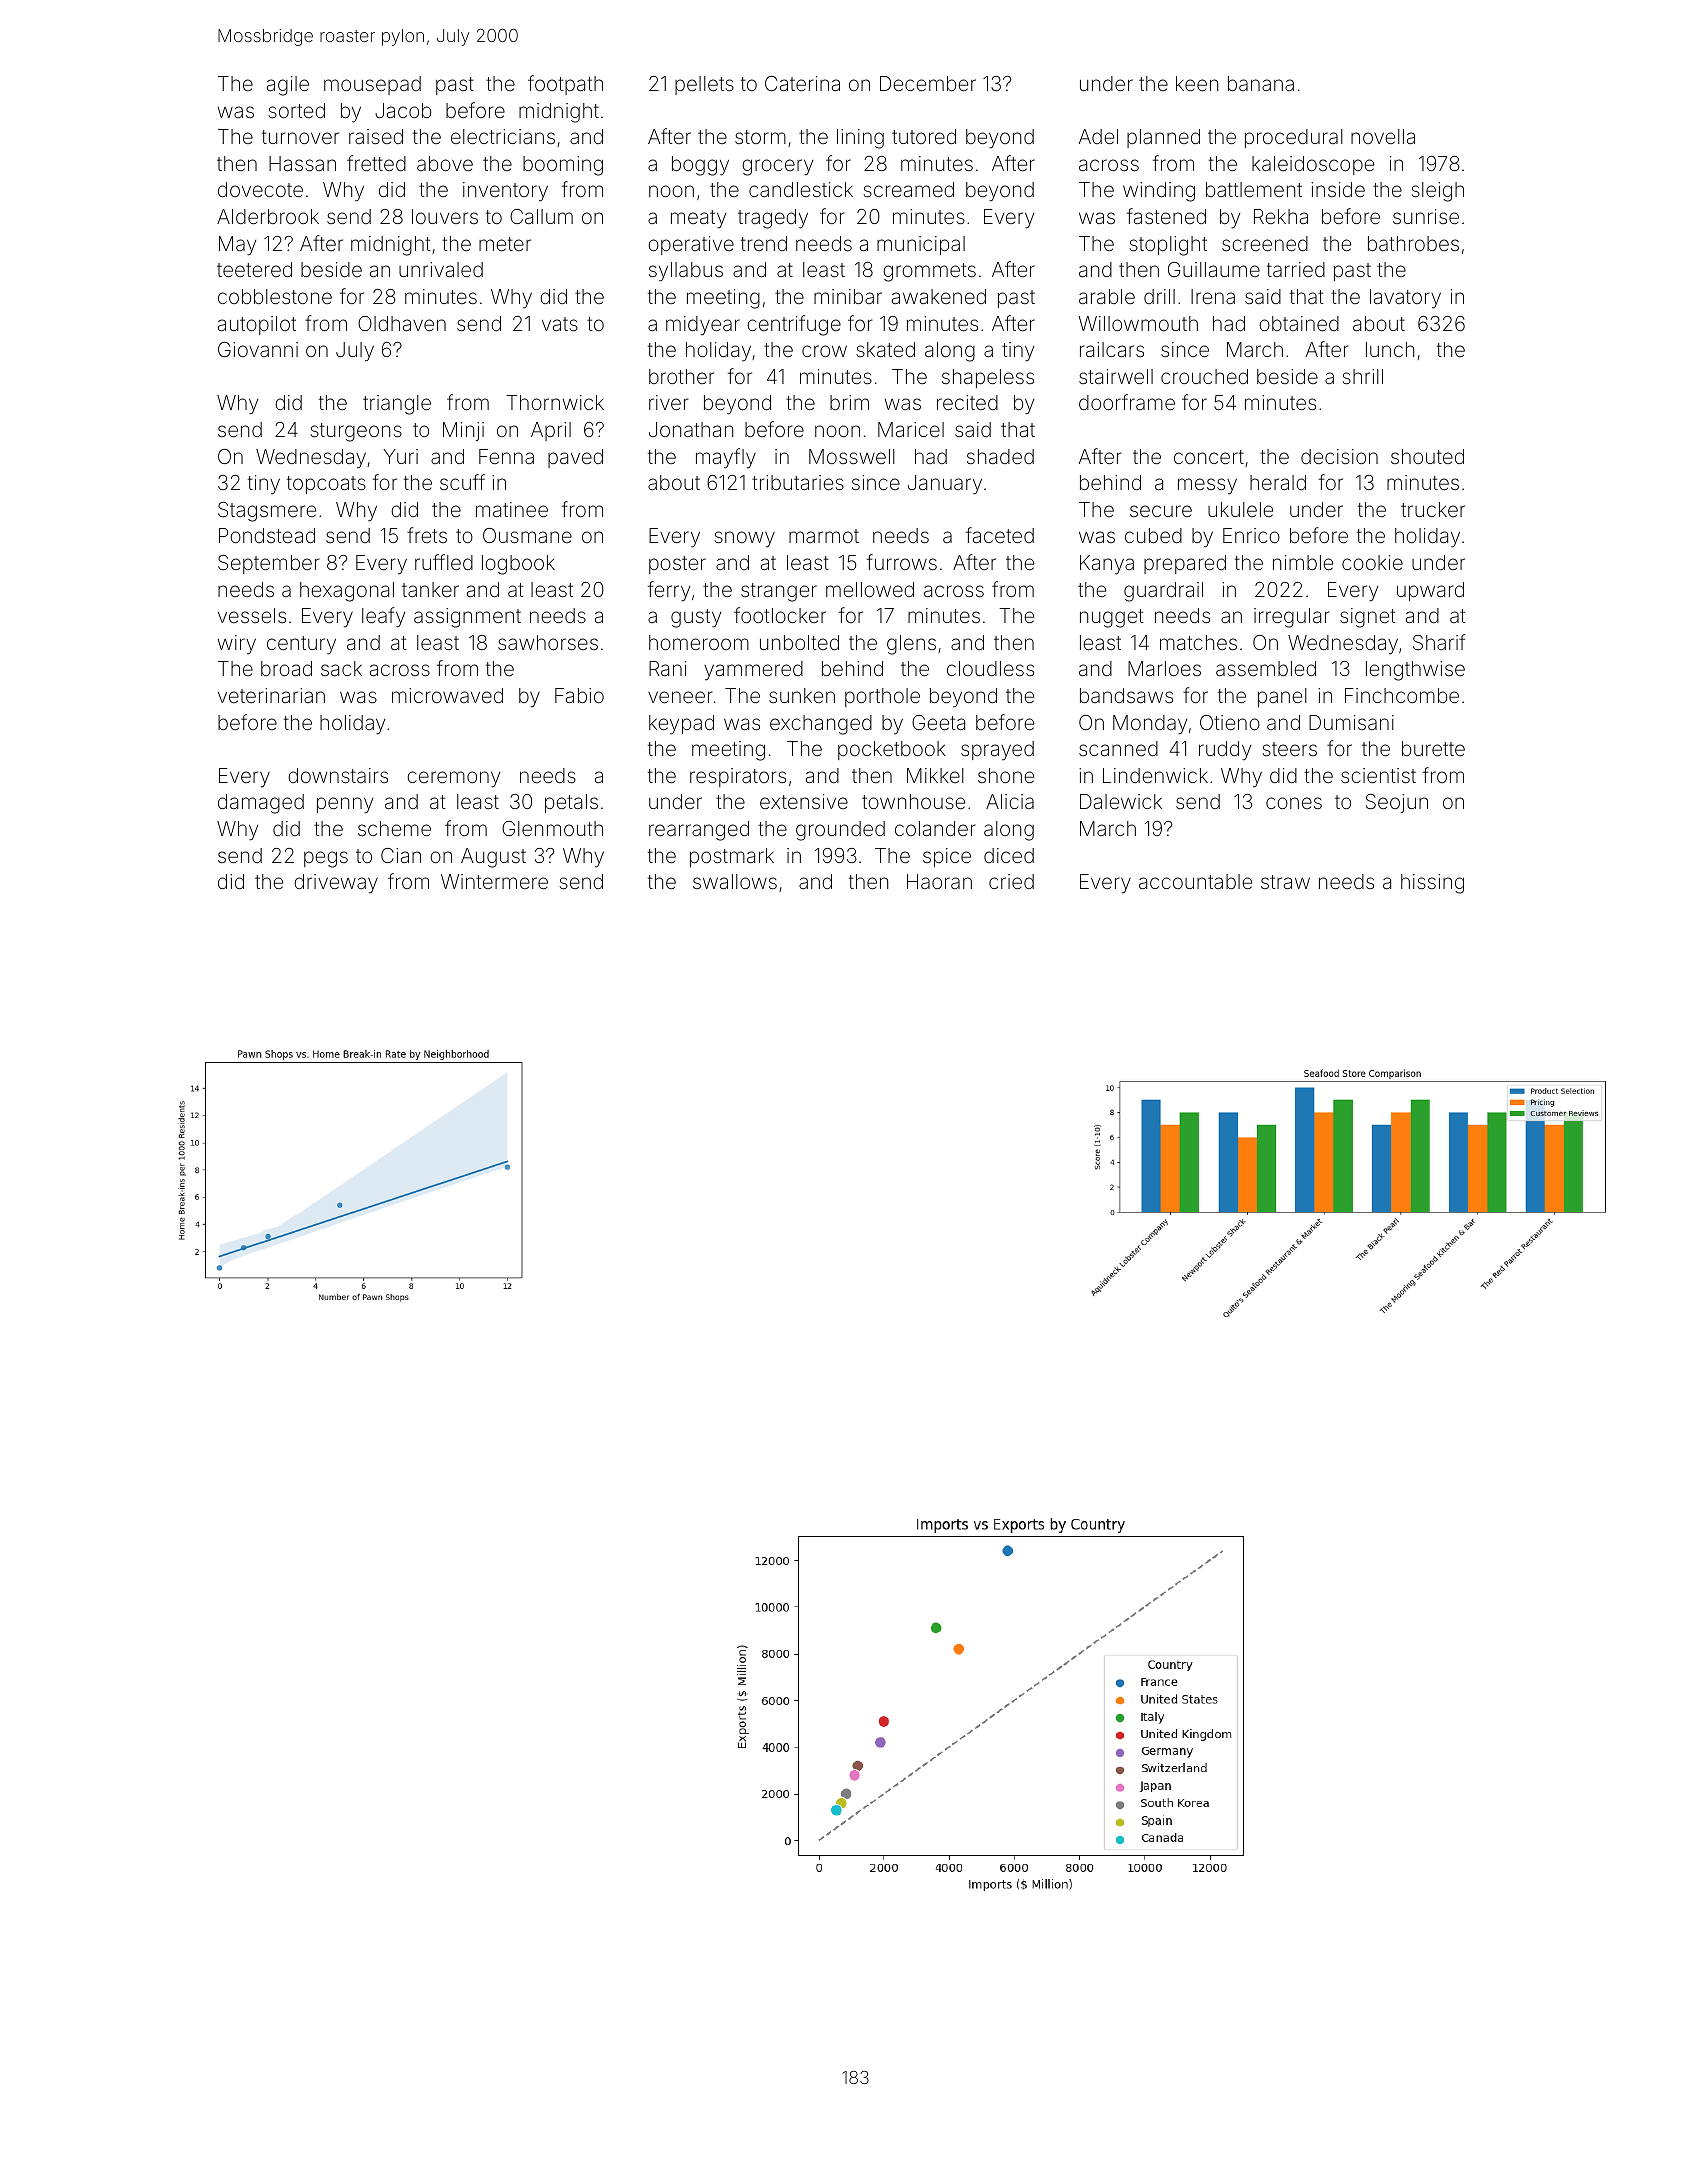 Image resolution: width=1683 pixels, height=2178 pixels. Describe the element at coordinates (700, 166) in the page. I see `boggy` at that location.
